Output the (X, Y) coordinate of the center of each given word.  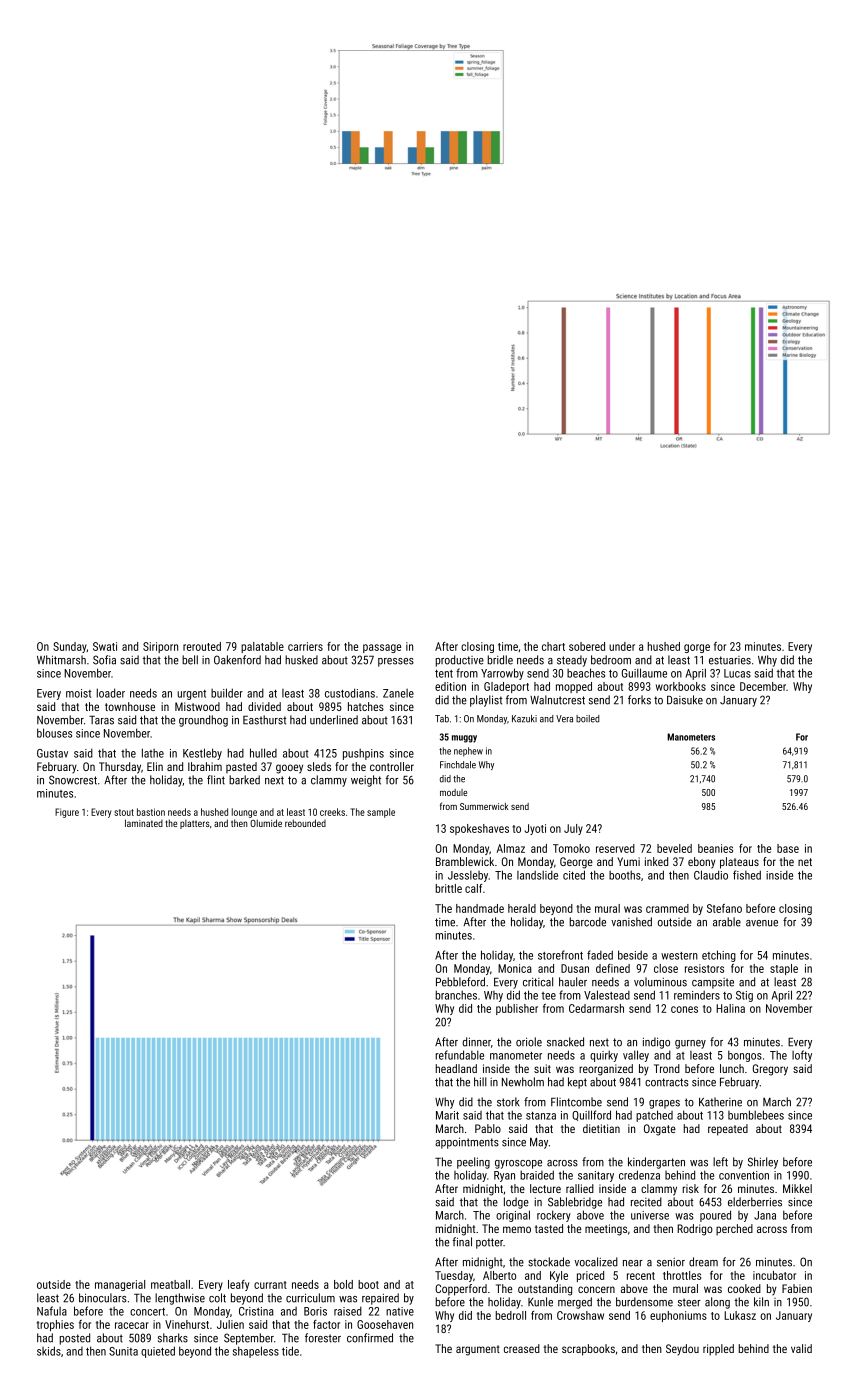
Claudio (711, 875)
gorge (697, 648)
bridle (500, 660)
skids (49, 1351)
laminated (144, 823)
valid (801, 1348)
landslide (537, 875)
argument (478, 1350)
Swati (105, 646)
